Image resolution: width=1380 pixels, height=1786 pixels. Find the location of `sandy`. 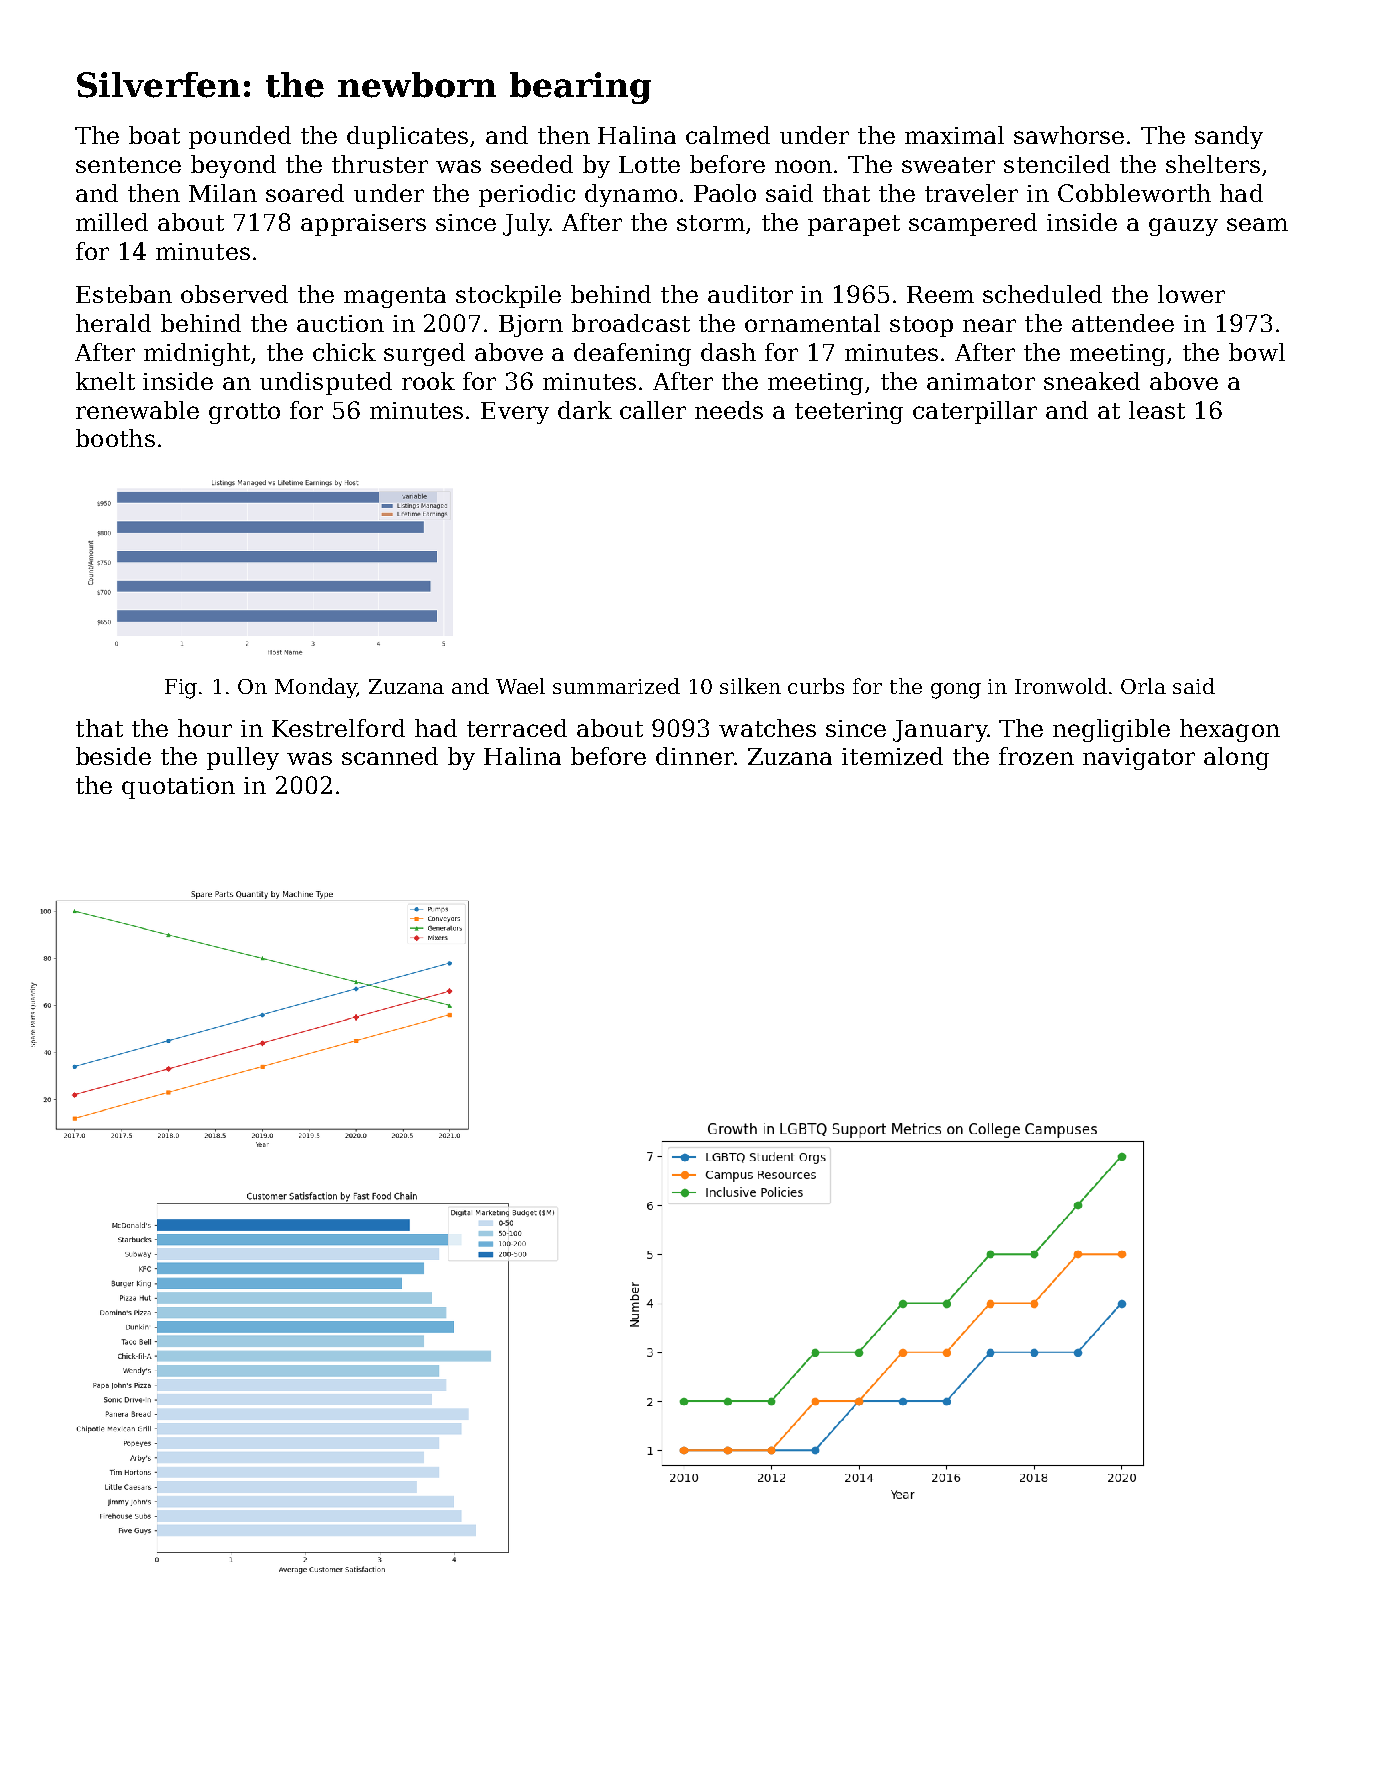

sandy is located at coordinates (1229, 137).
